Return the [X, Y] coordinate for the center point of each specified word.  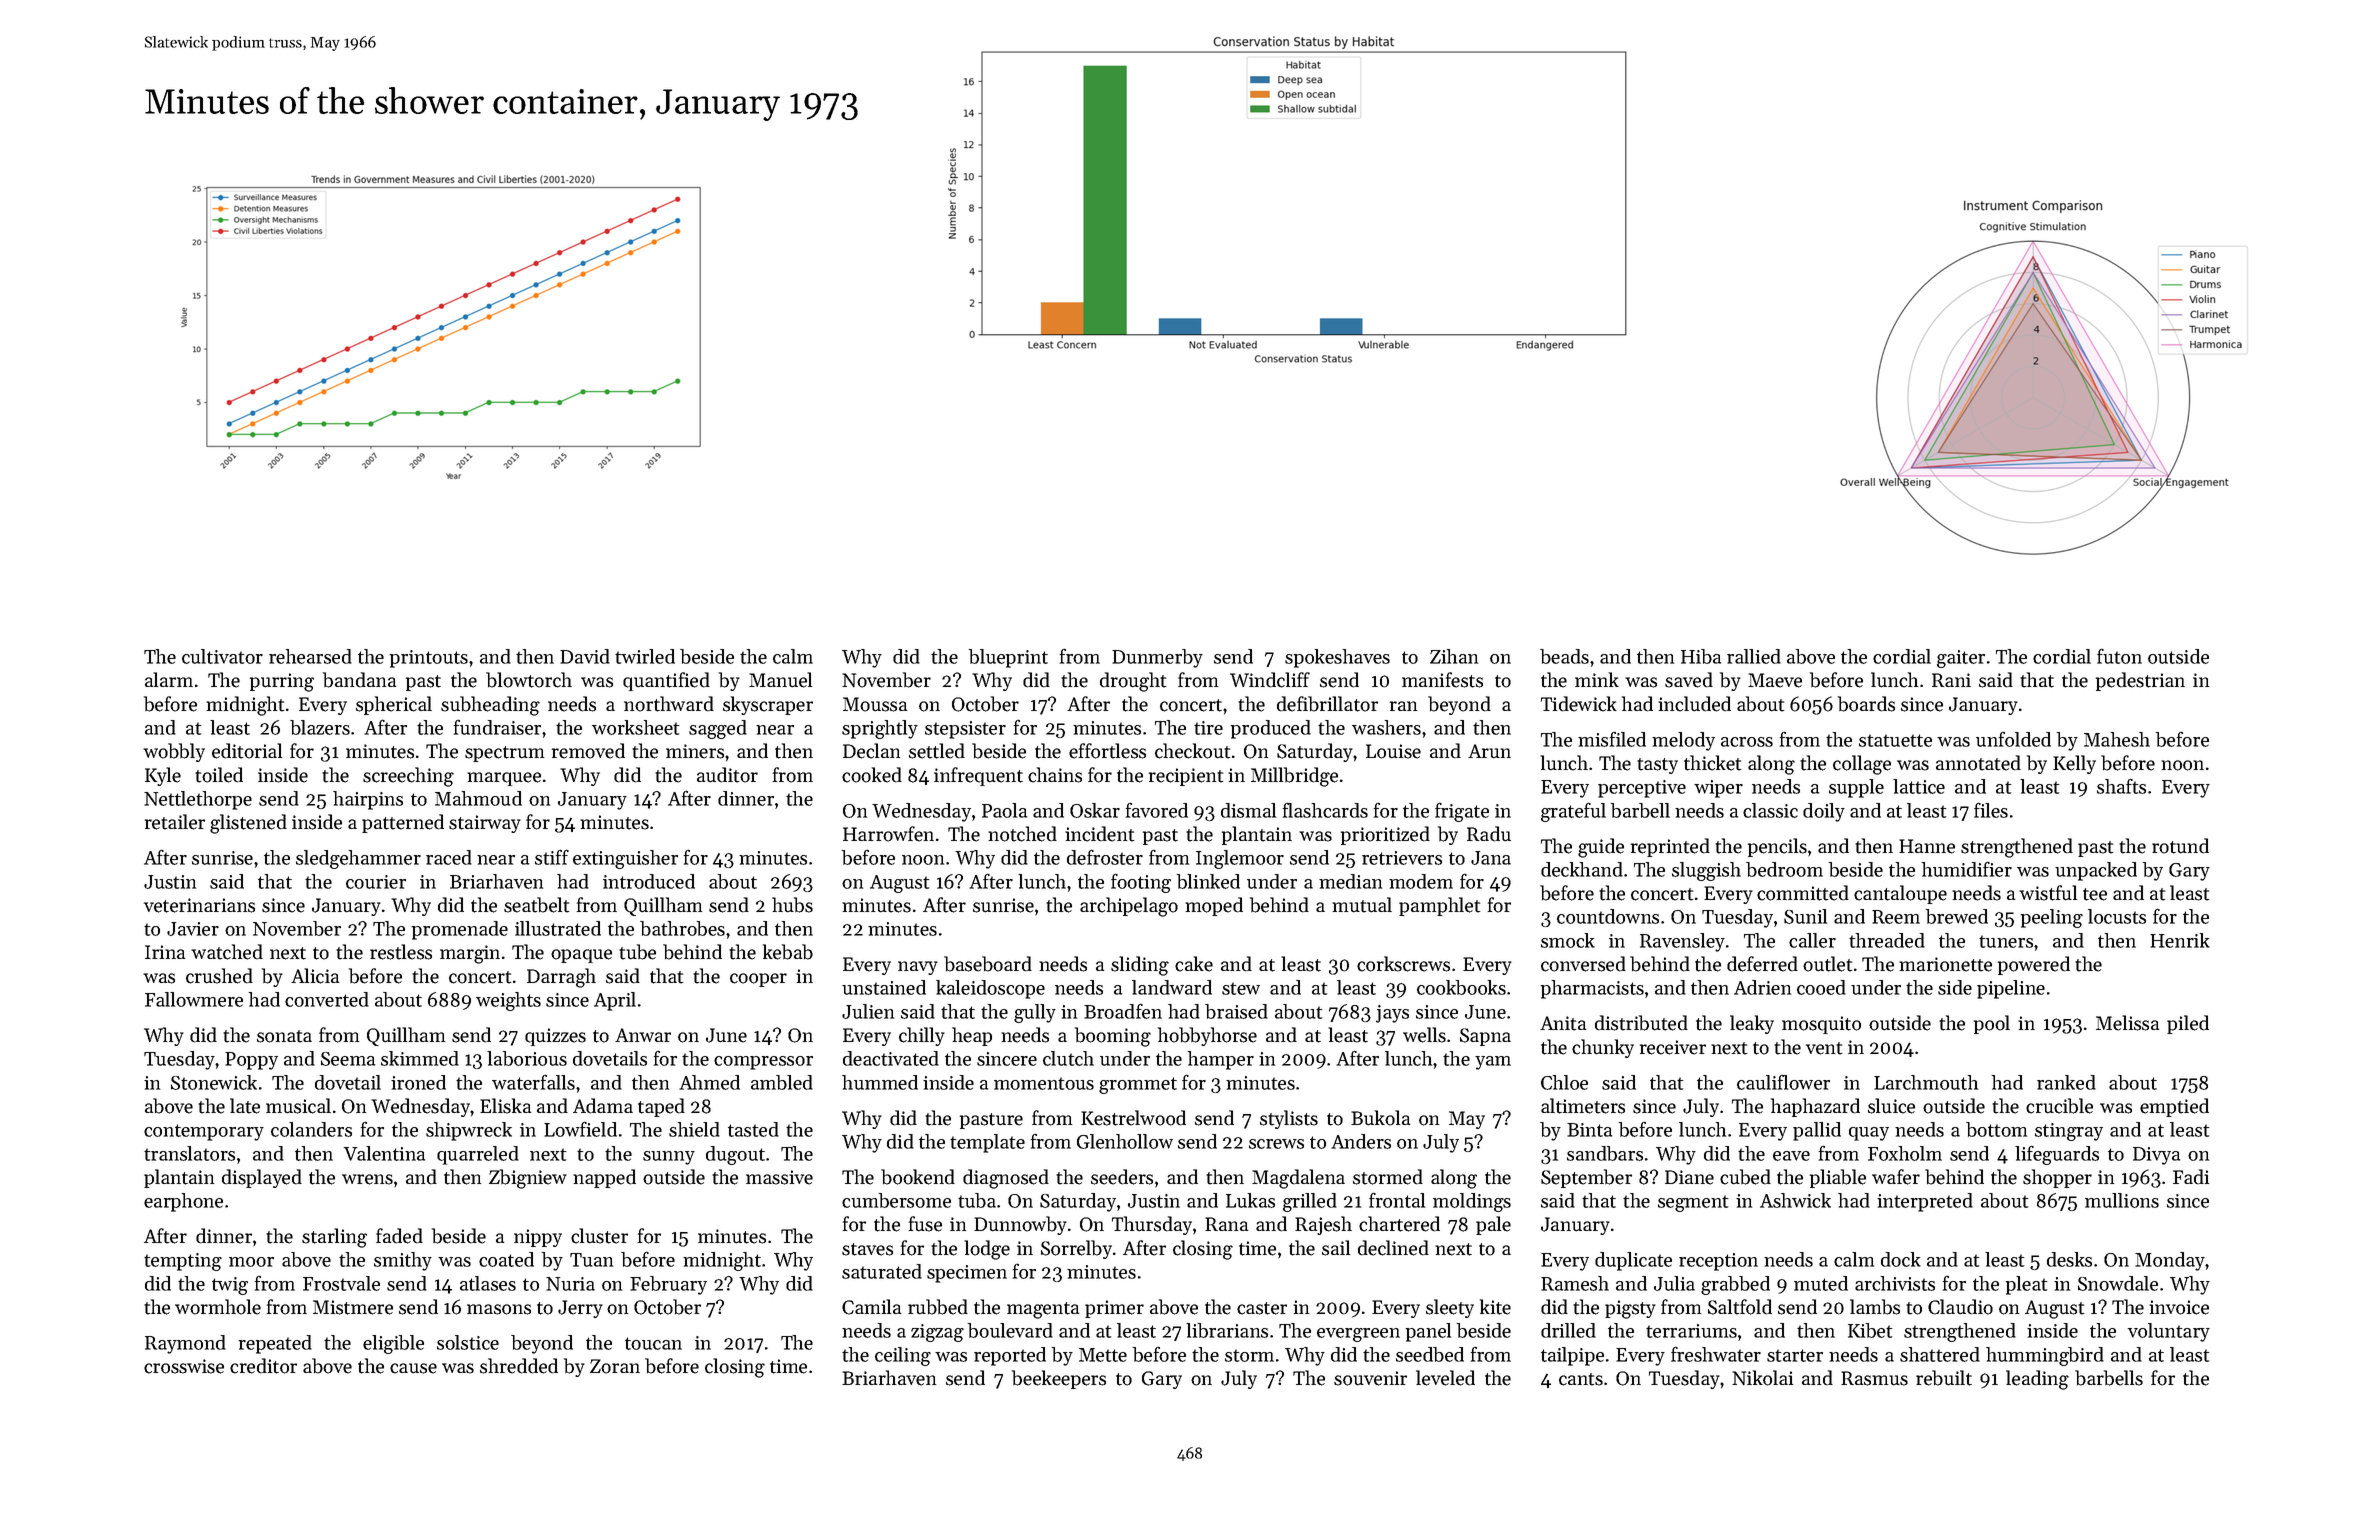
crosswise [184, 1366]
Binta [1589, 1130]
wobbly [174, 752]
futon [2119, 656]
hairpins [368, 800]
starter [1795, 1355]
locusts [2117, 916]
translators [189, 1153]
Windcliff [1270, 680]
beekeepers [1059, 1379]
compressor [763, 1063]
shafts [2121, 786]
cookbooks [1461, 987]
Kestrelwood [1133, 1118]
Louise [1393, 751]
